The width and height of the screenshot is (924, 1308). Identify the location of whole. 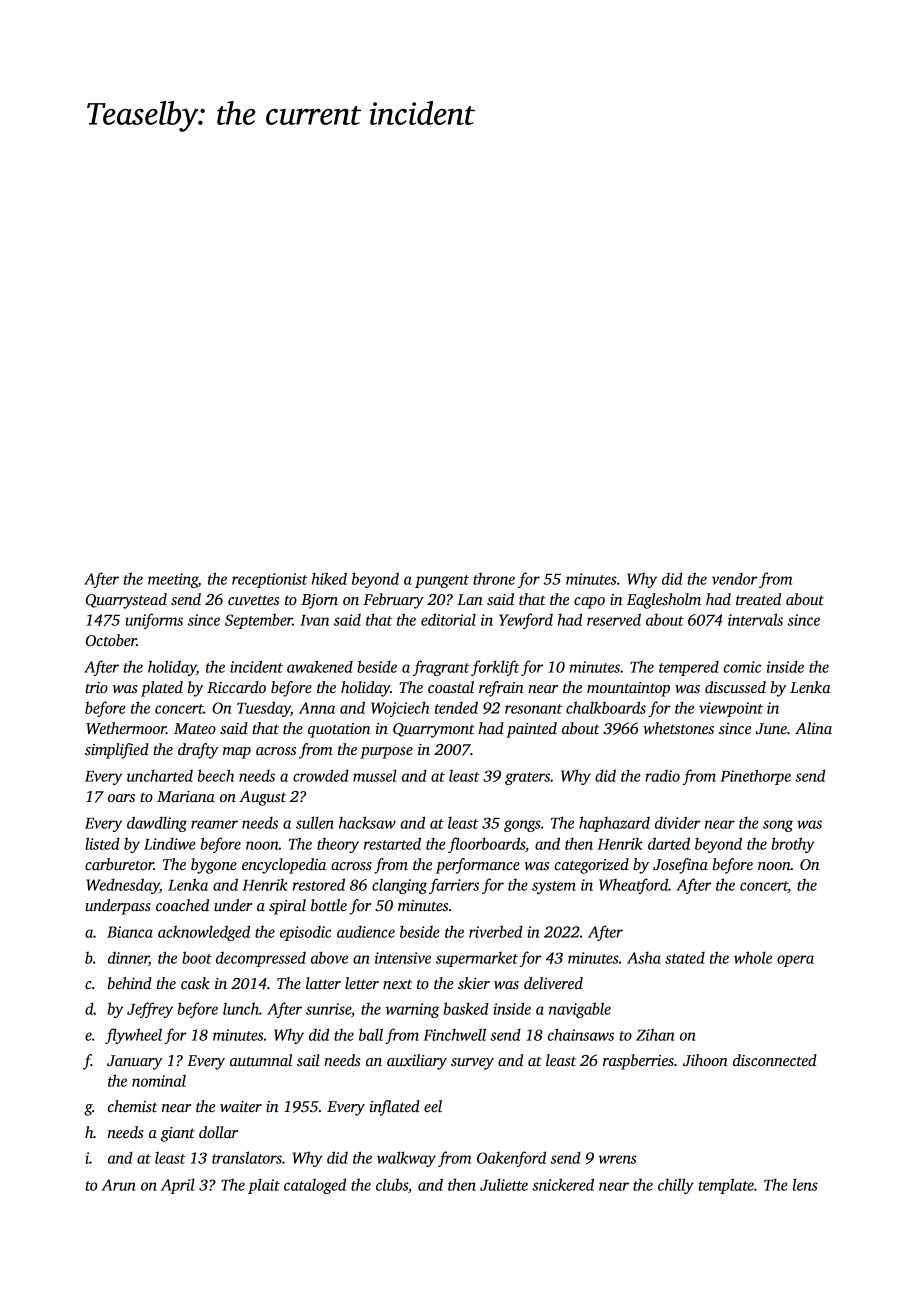
(753, 957).
